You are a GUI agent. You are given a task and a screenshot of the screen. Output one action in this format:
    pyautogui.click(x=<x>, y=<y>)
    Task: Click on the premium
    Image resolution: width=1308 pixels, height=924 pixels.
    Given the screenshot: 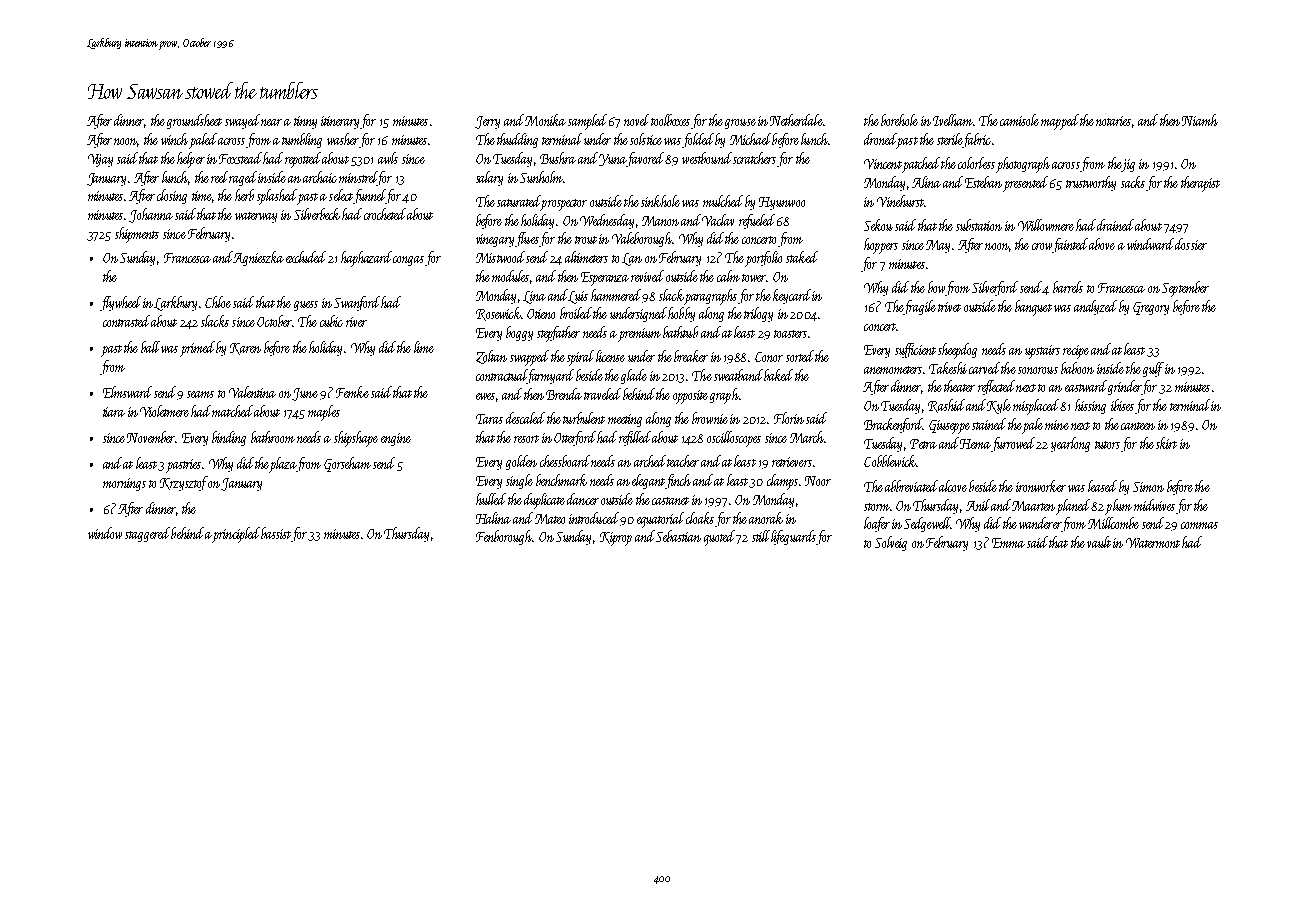 What is the action you would take?
    pyautogui.click(x=639, y=335)
